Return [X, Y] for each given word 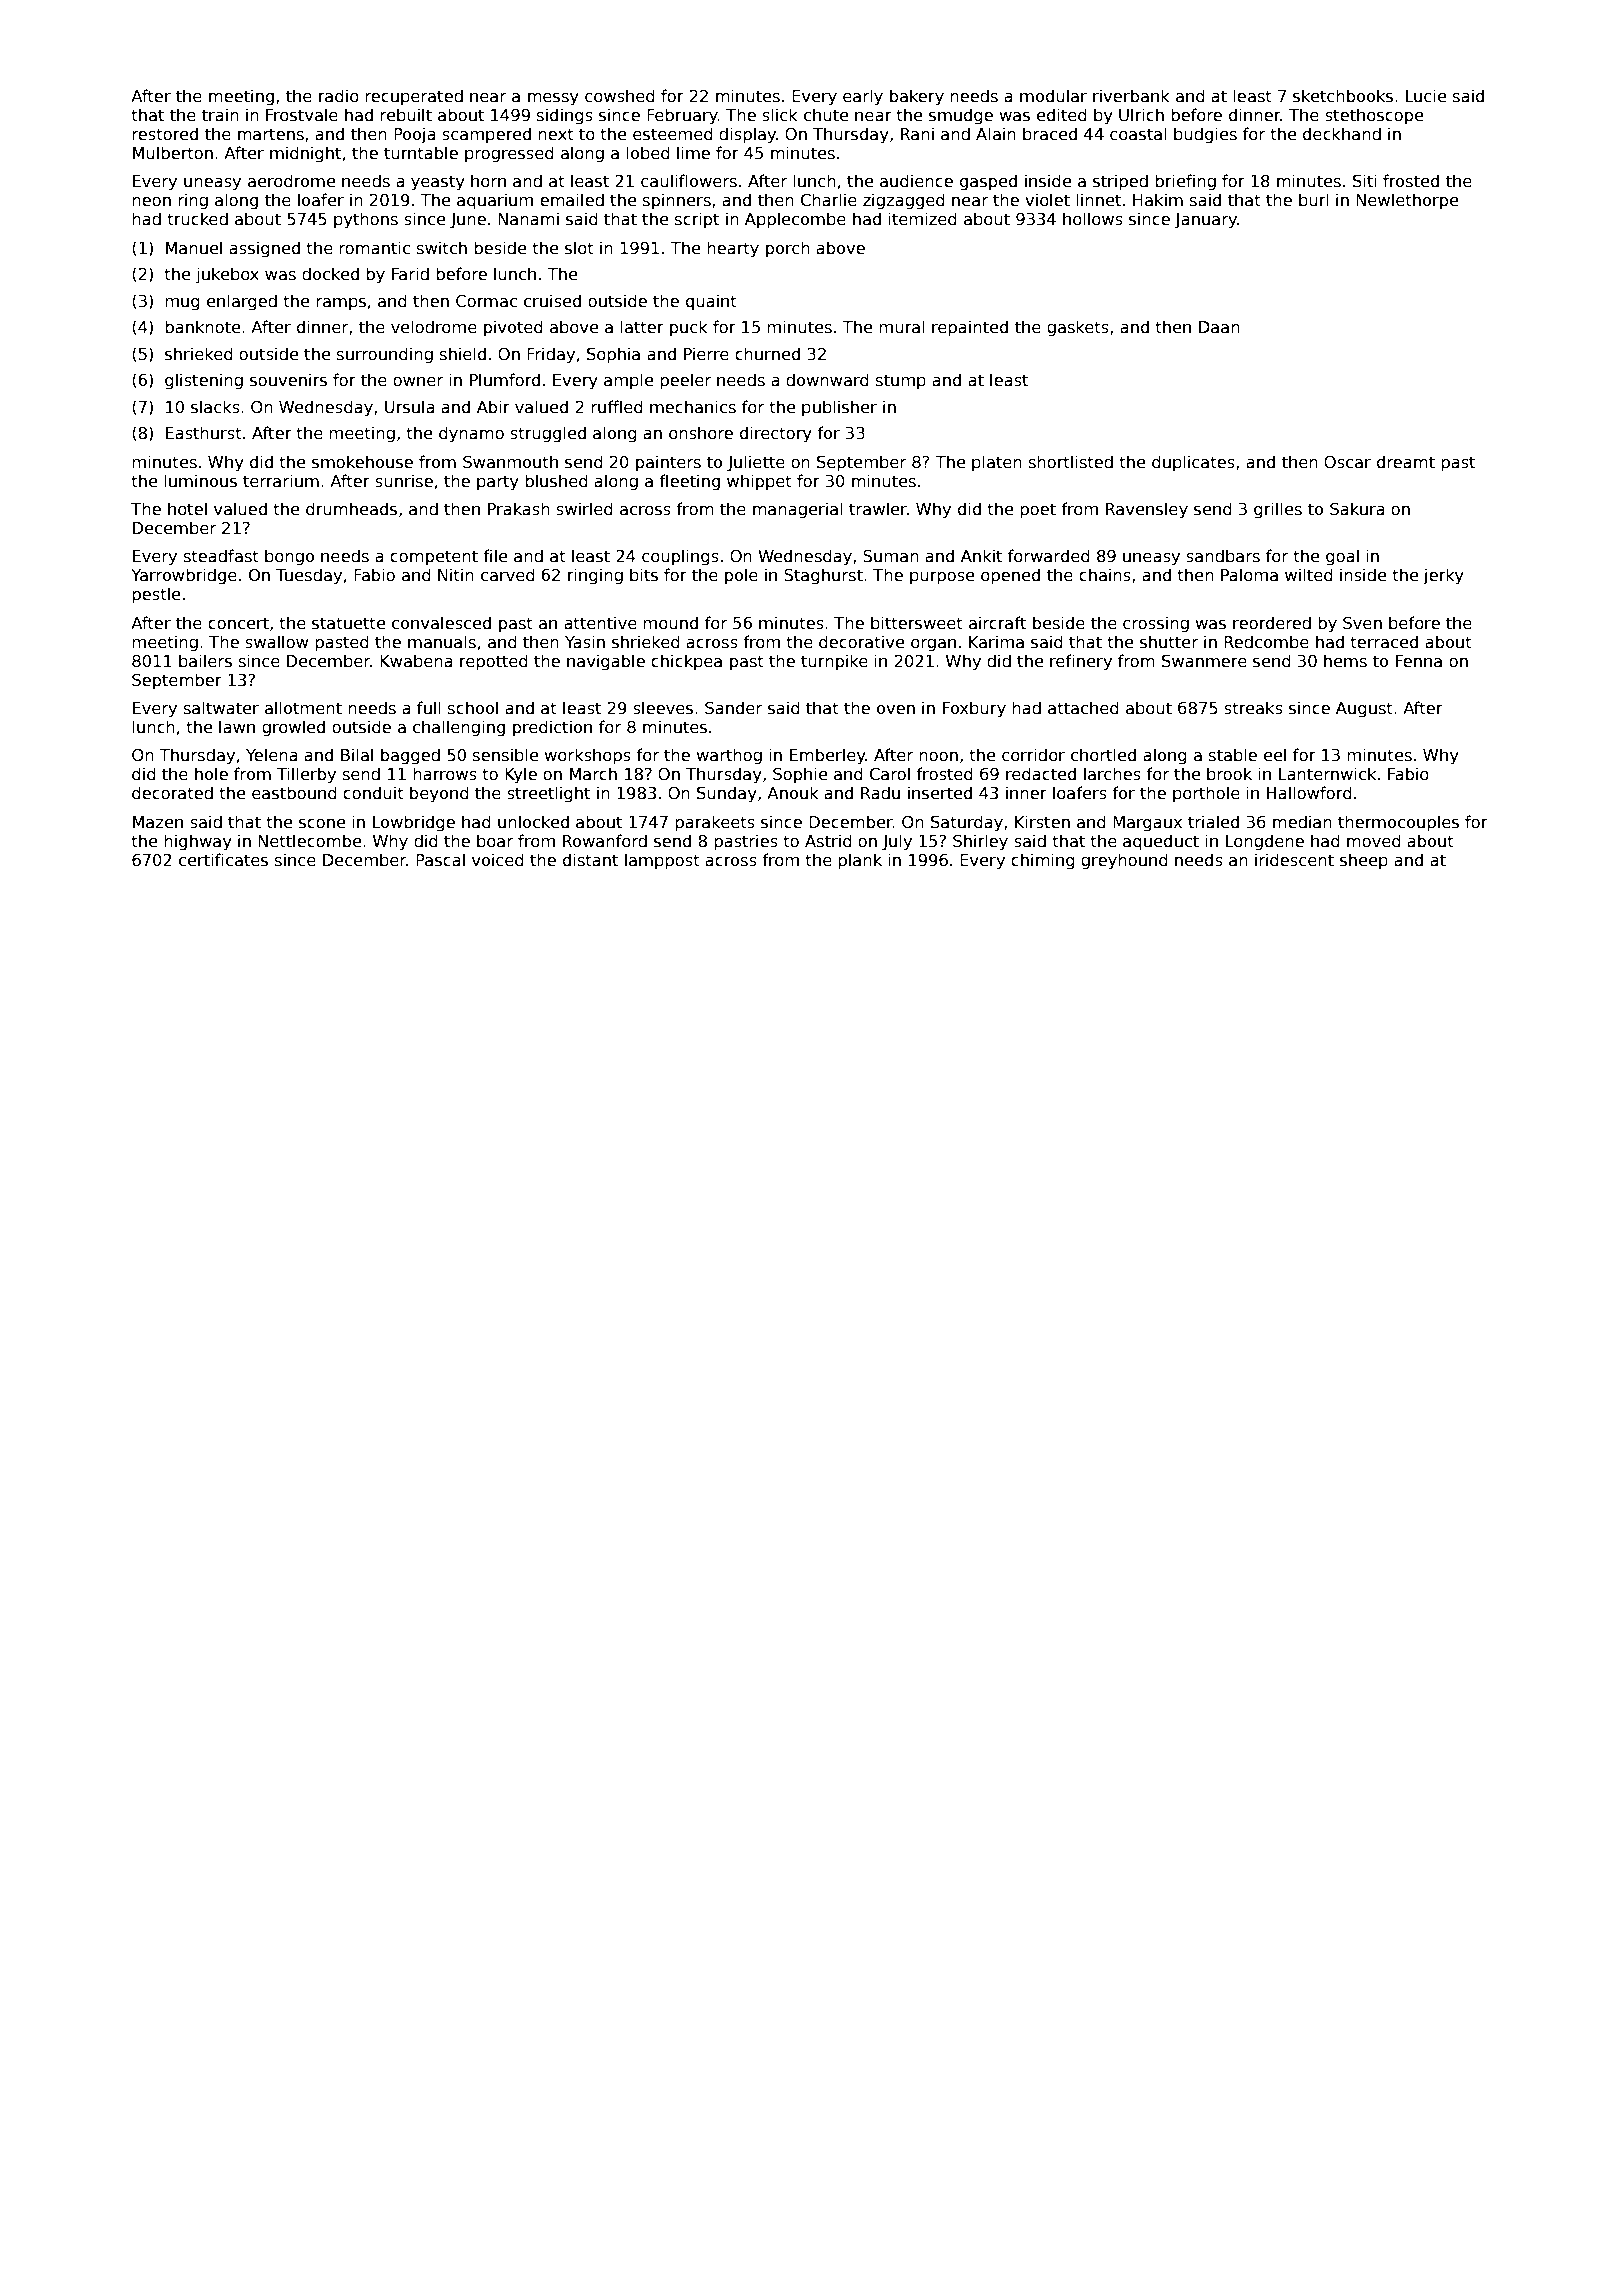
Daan [1219, 327]
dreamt [1406, 462]
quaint [711, 302]
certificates [223, 860]
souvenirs [288, 380]
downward [827, 379]
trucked [197, 218]
